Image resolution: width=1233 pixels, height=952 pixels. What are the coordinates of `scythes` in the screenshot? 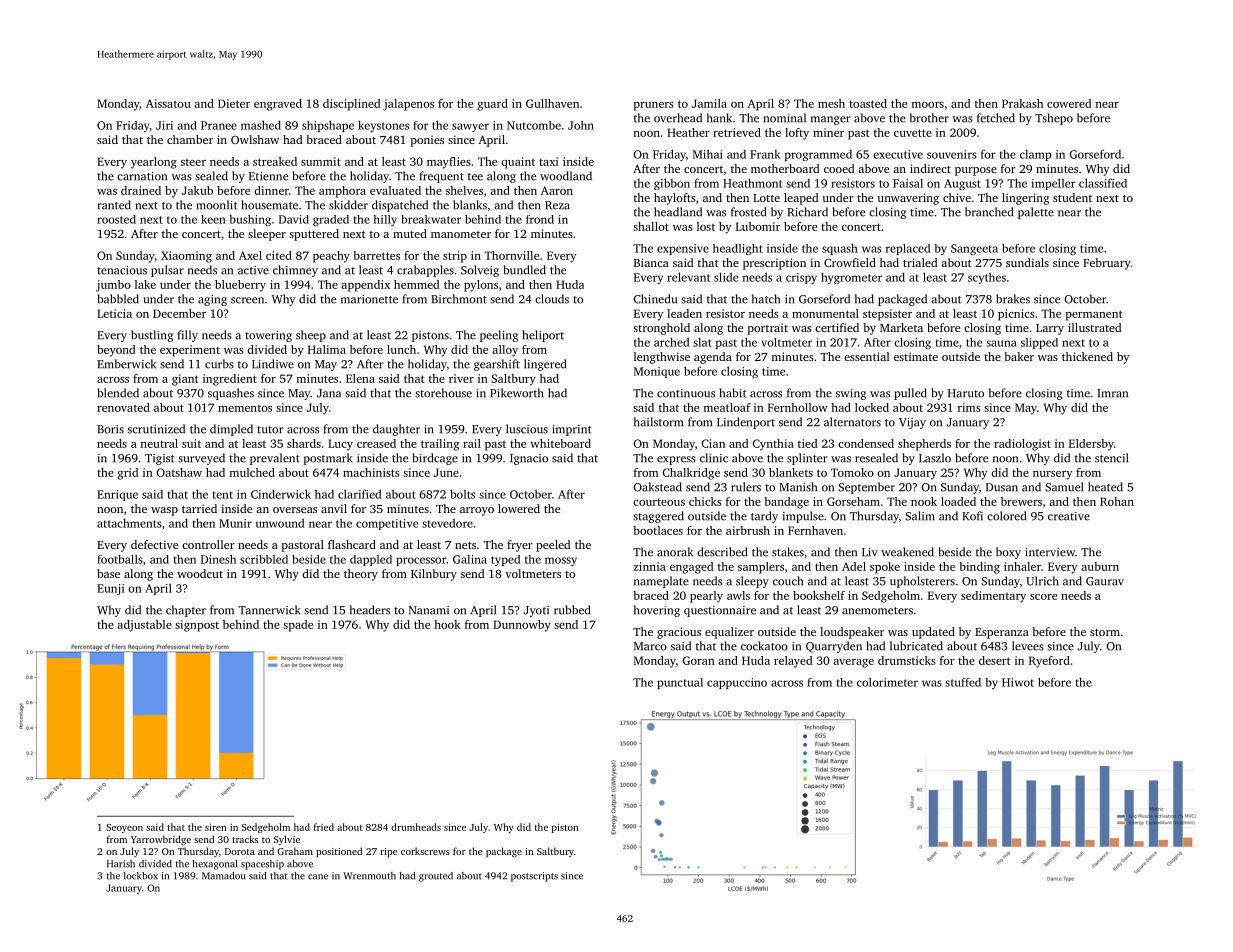 It's located at (987, 278).
